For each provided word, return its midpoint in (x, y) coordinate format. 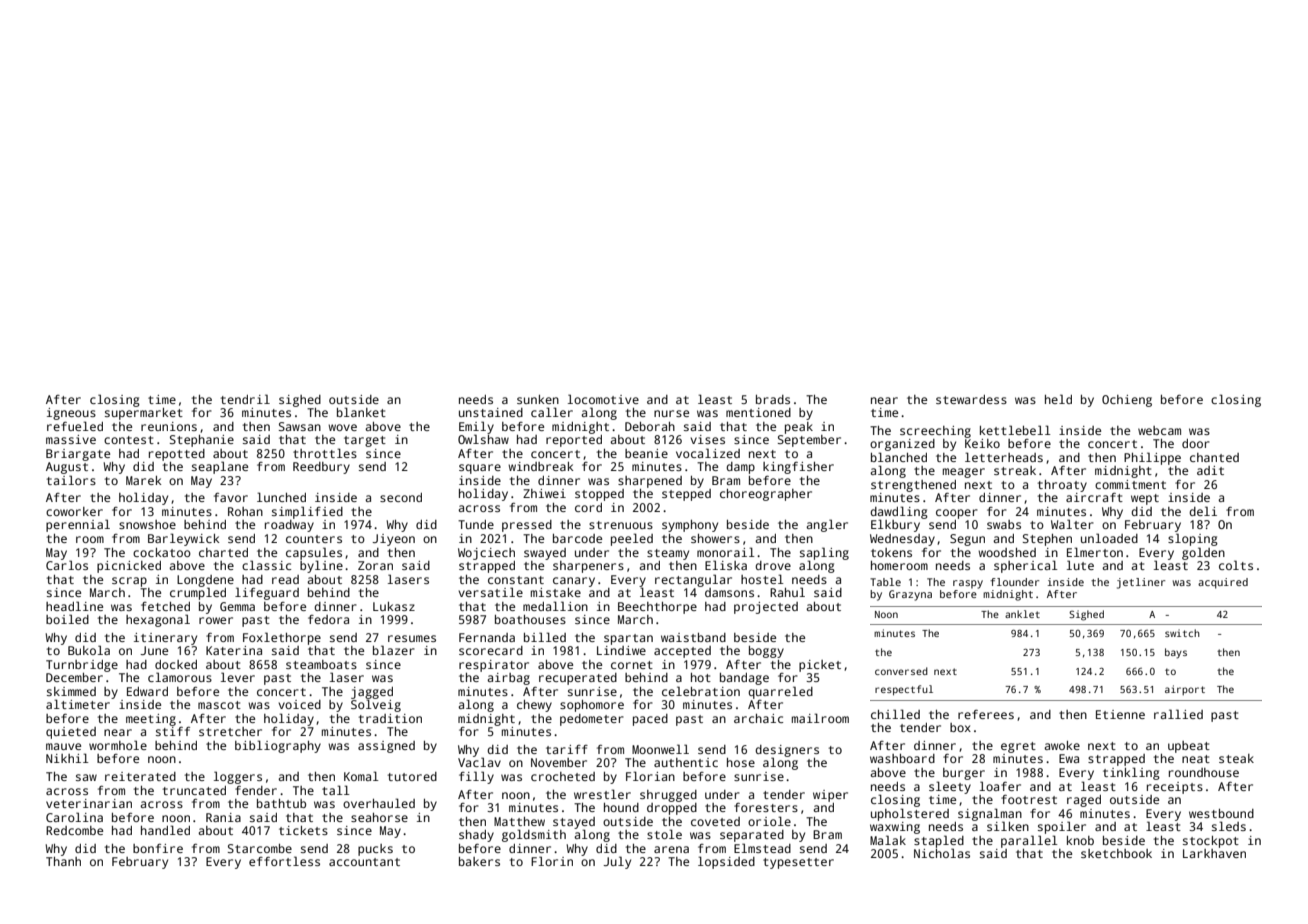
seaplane (220, 467)
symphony (690, 526)
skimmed (71, 691)
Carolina (74, 817)
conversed (901, 671)
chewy (534, 706)
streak (1015, 470)
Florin (552, 861)
